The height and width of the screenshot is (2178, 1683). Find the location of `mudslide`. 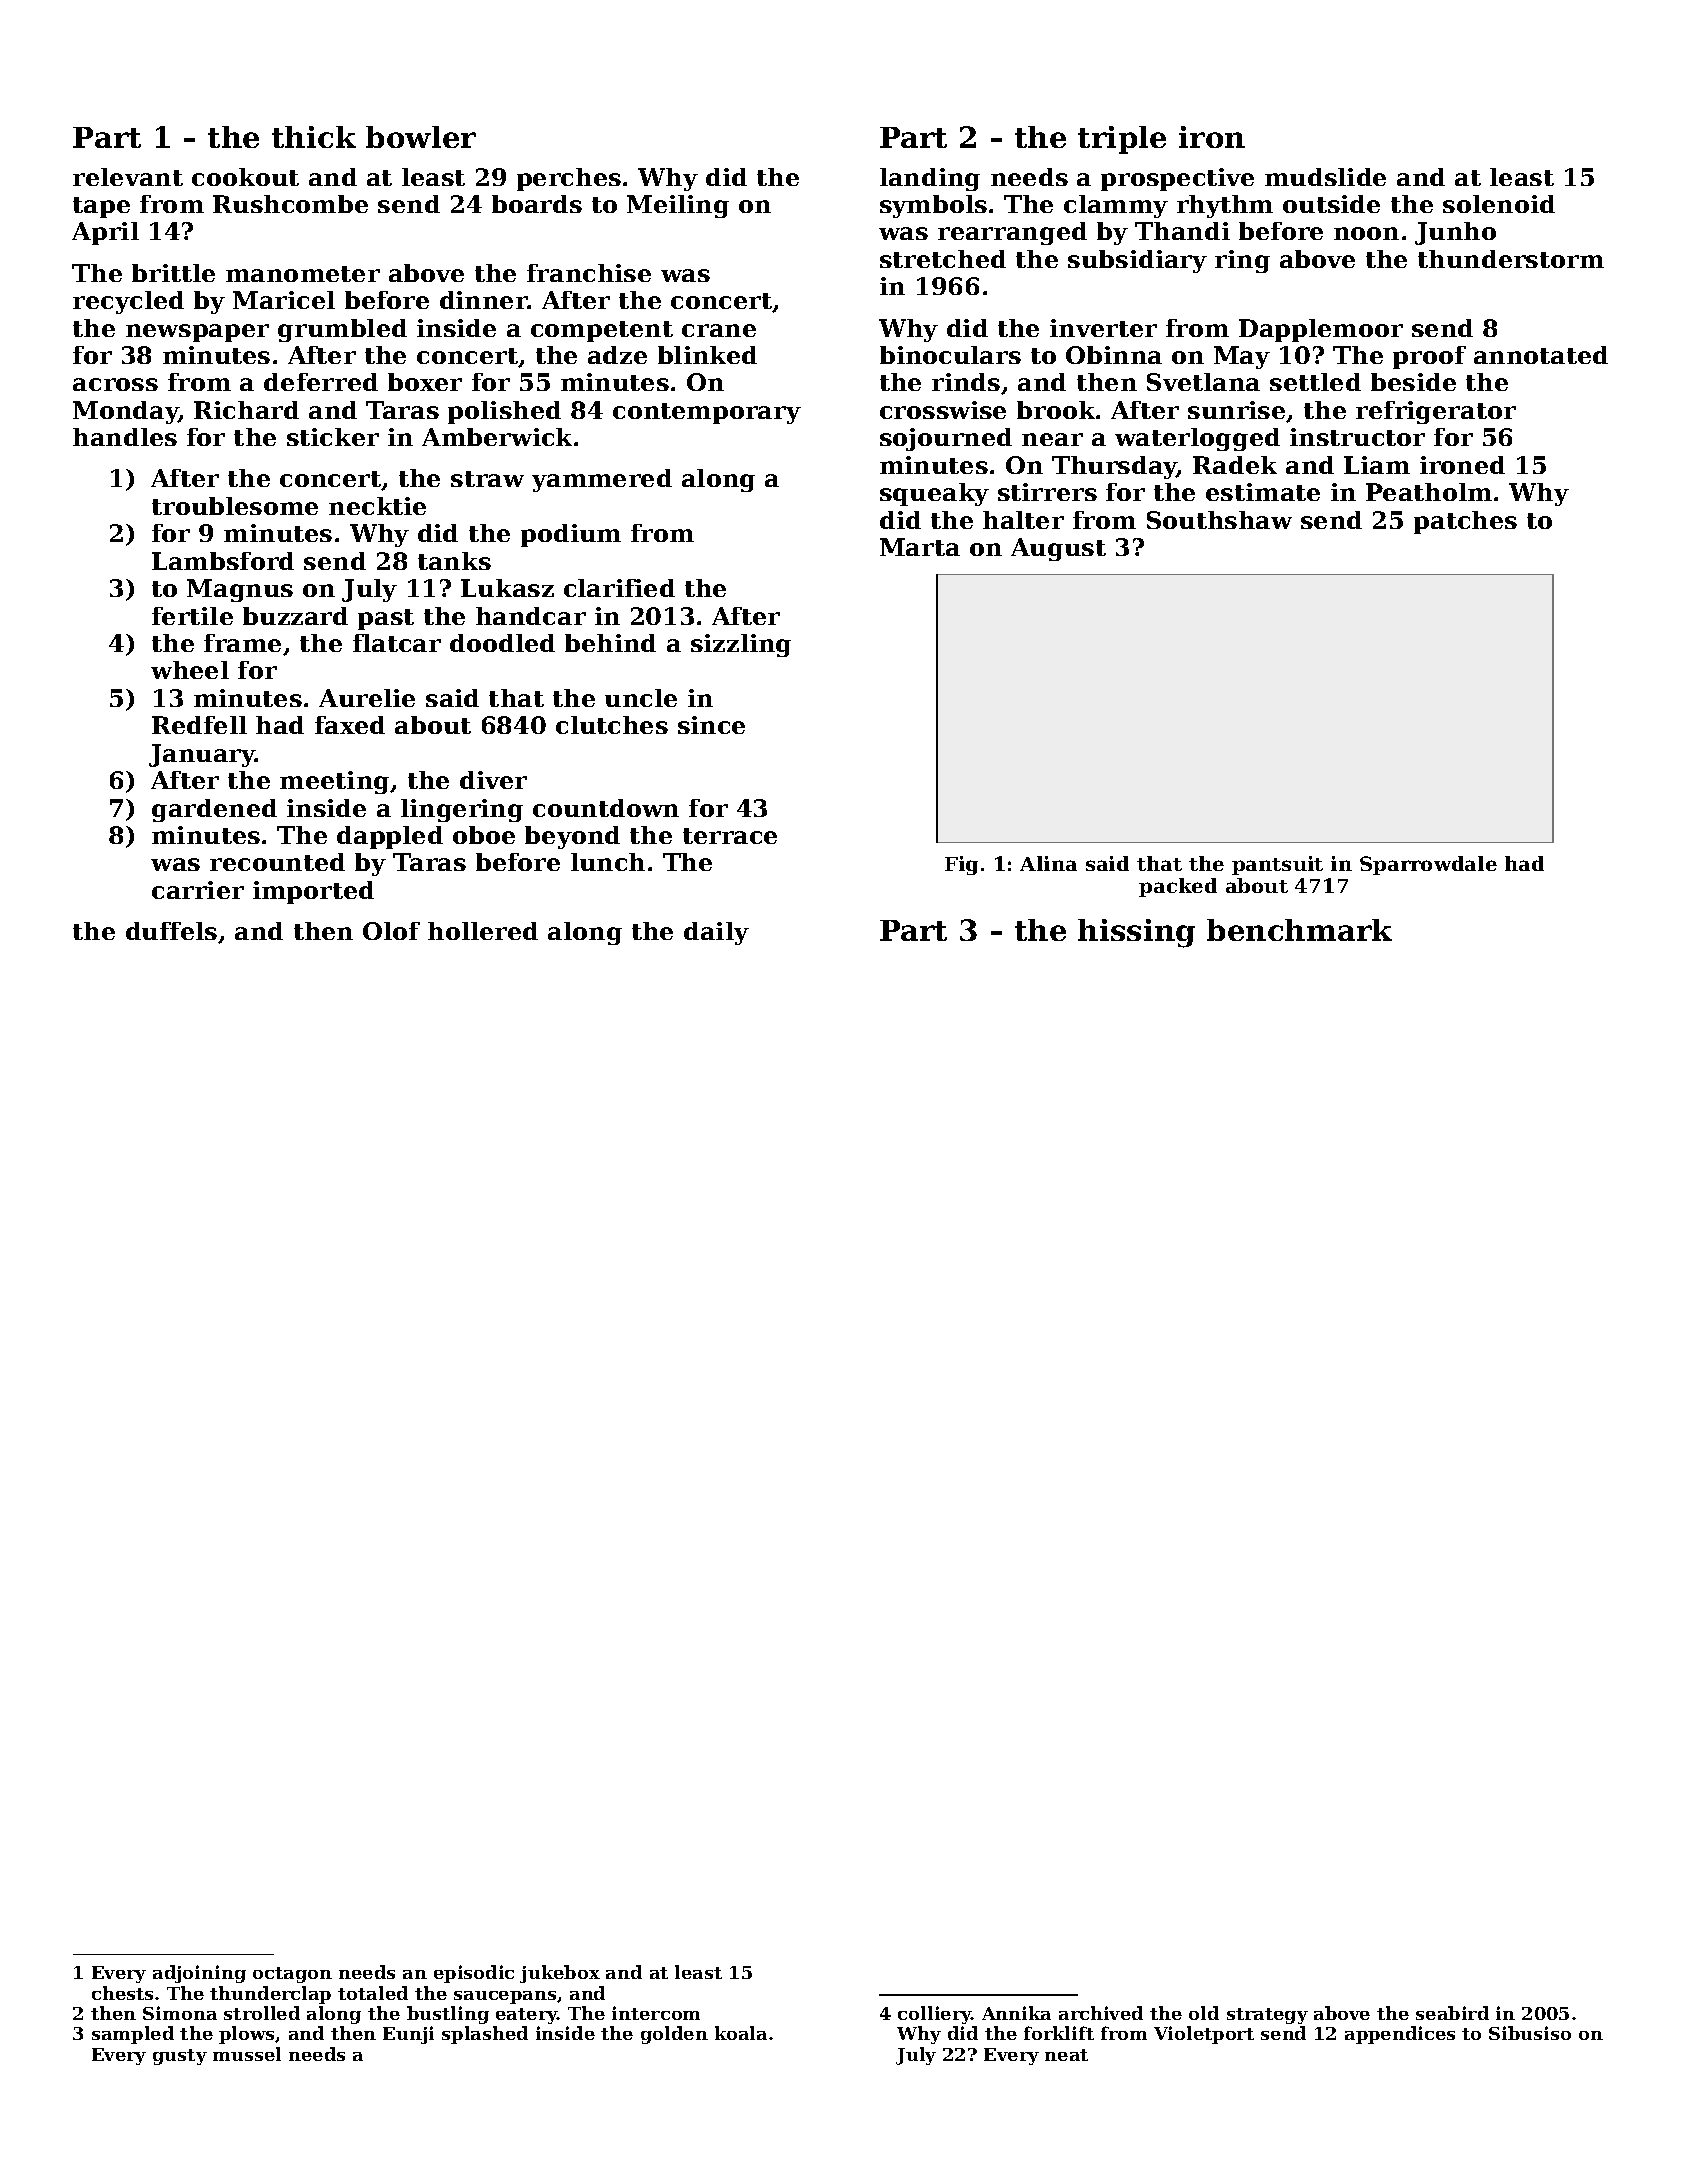

mudslide is located at coordinates (1325, 177).
